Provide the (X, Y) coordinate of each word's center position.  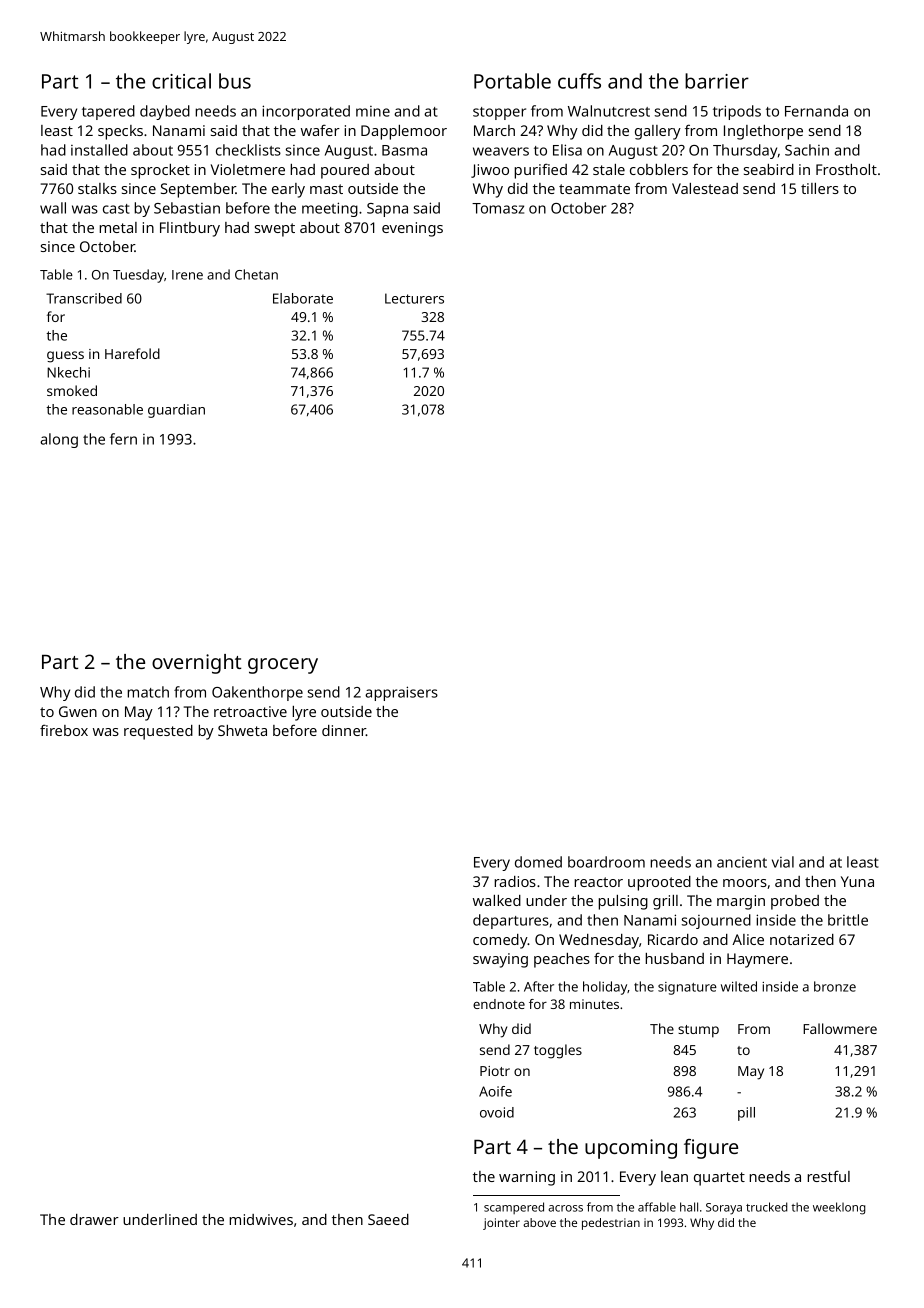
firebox (64, 730)
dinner (344, 730)
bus (235, 81)
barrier (717, 81)
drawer (94, 1219)
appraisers (401, 693)
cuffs (579, 81)
